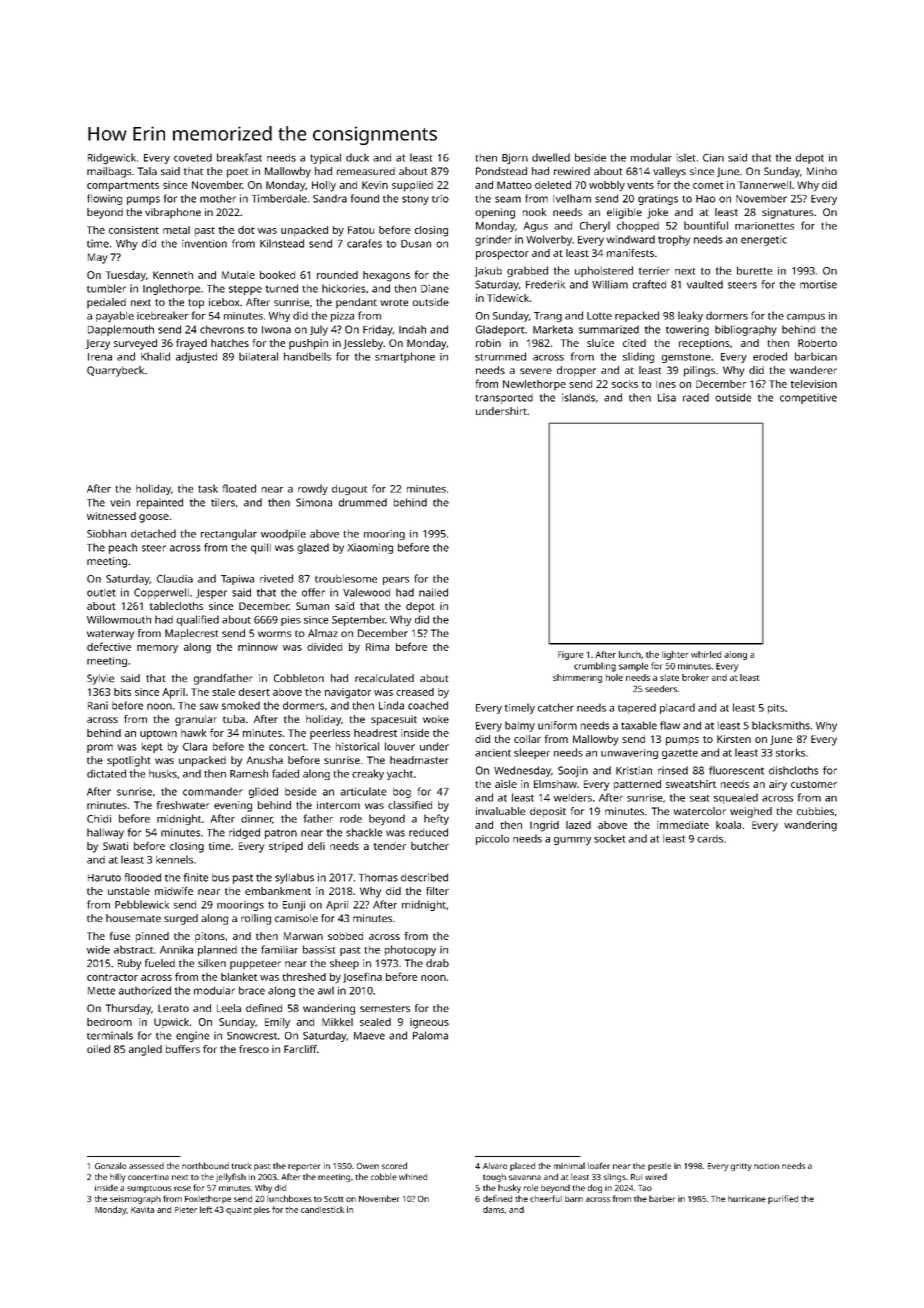 This screenshot has width=924, height=1308. I want to click on woke, so click(436, 719).
